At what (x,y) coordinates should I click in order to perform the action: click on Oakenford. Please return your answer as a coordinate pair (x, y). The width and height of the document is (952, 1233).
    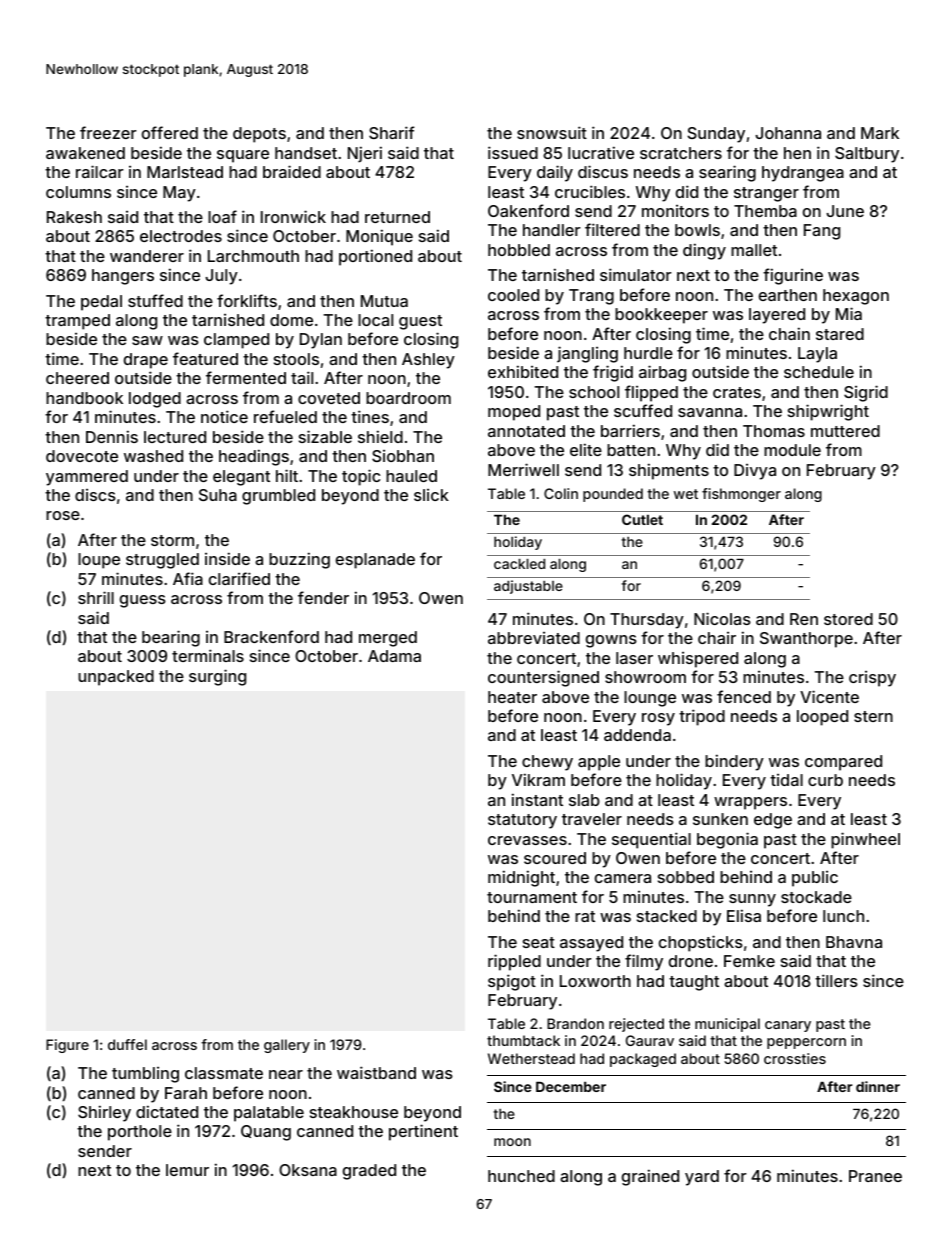
    Looking at the image, I should click on (528, 210).
